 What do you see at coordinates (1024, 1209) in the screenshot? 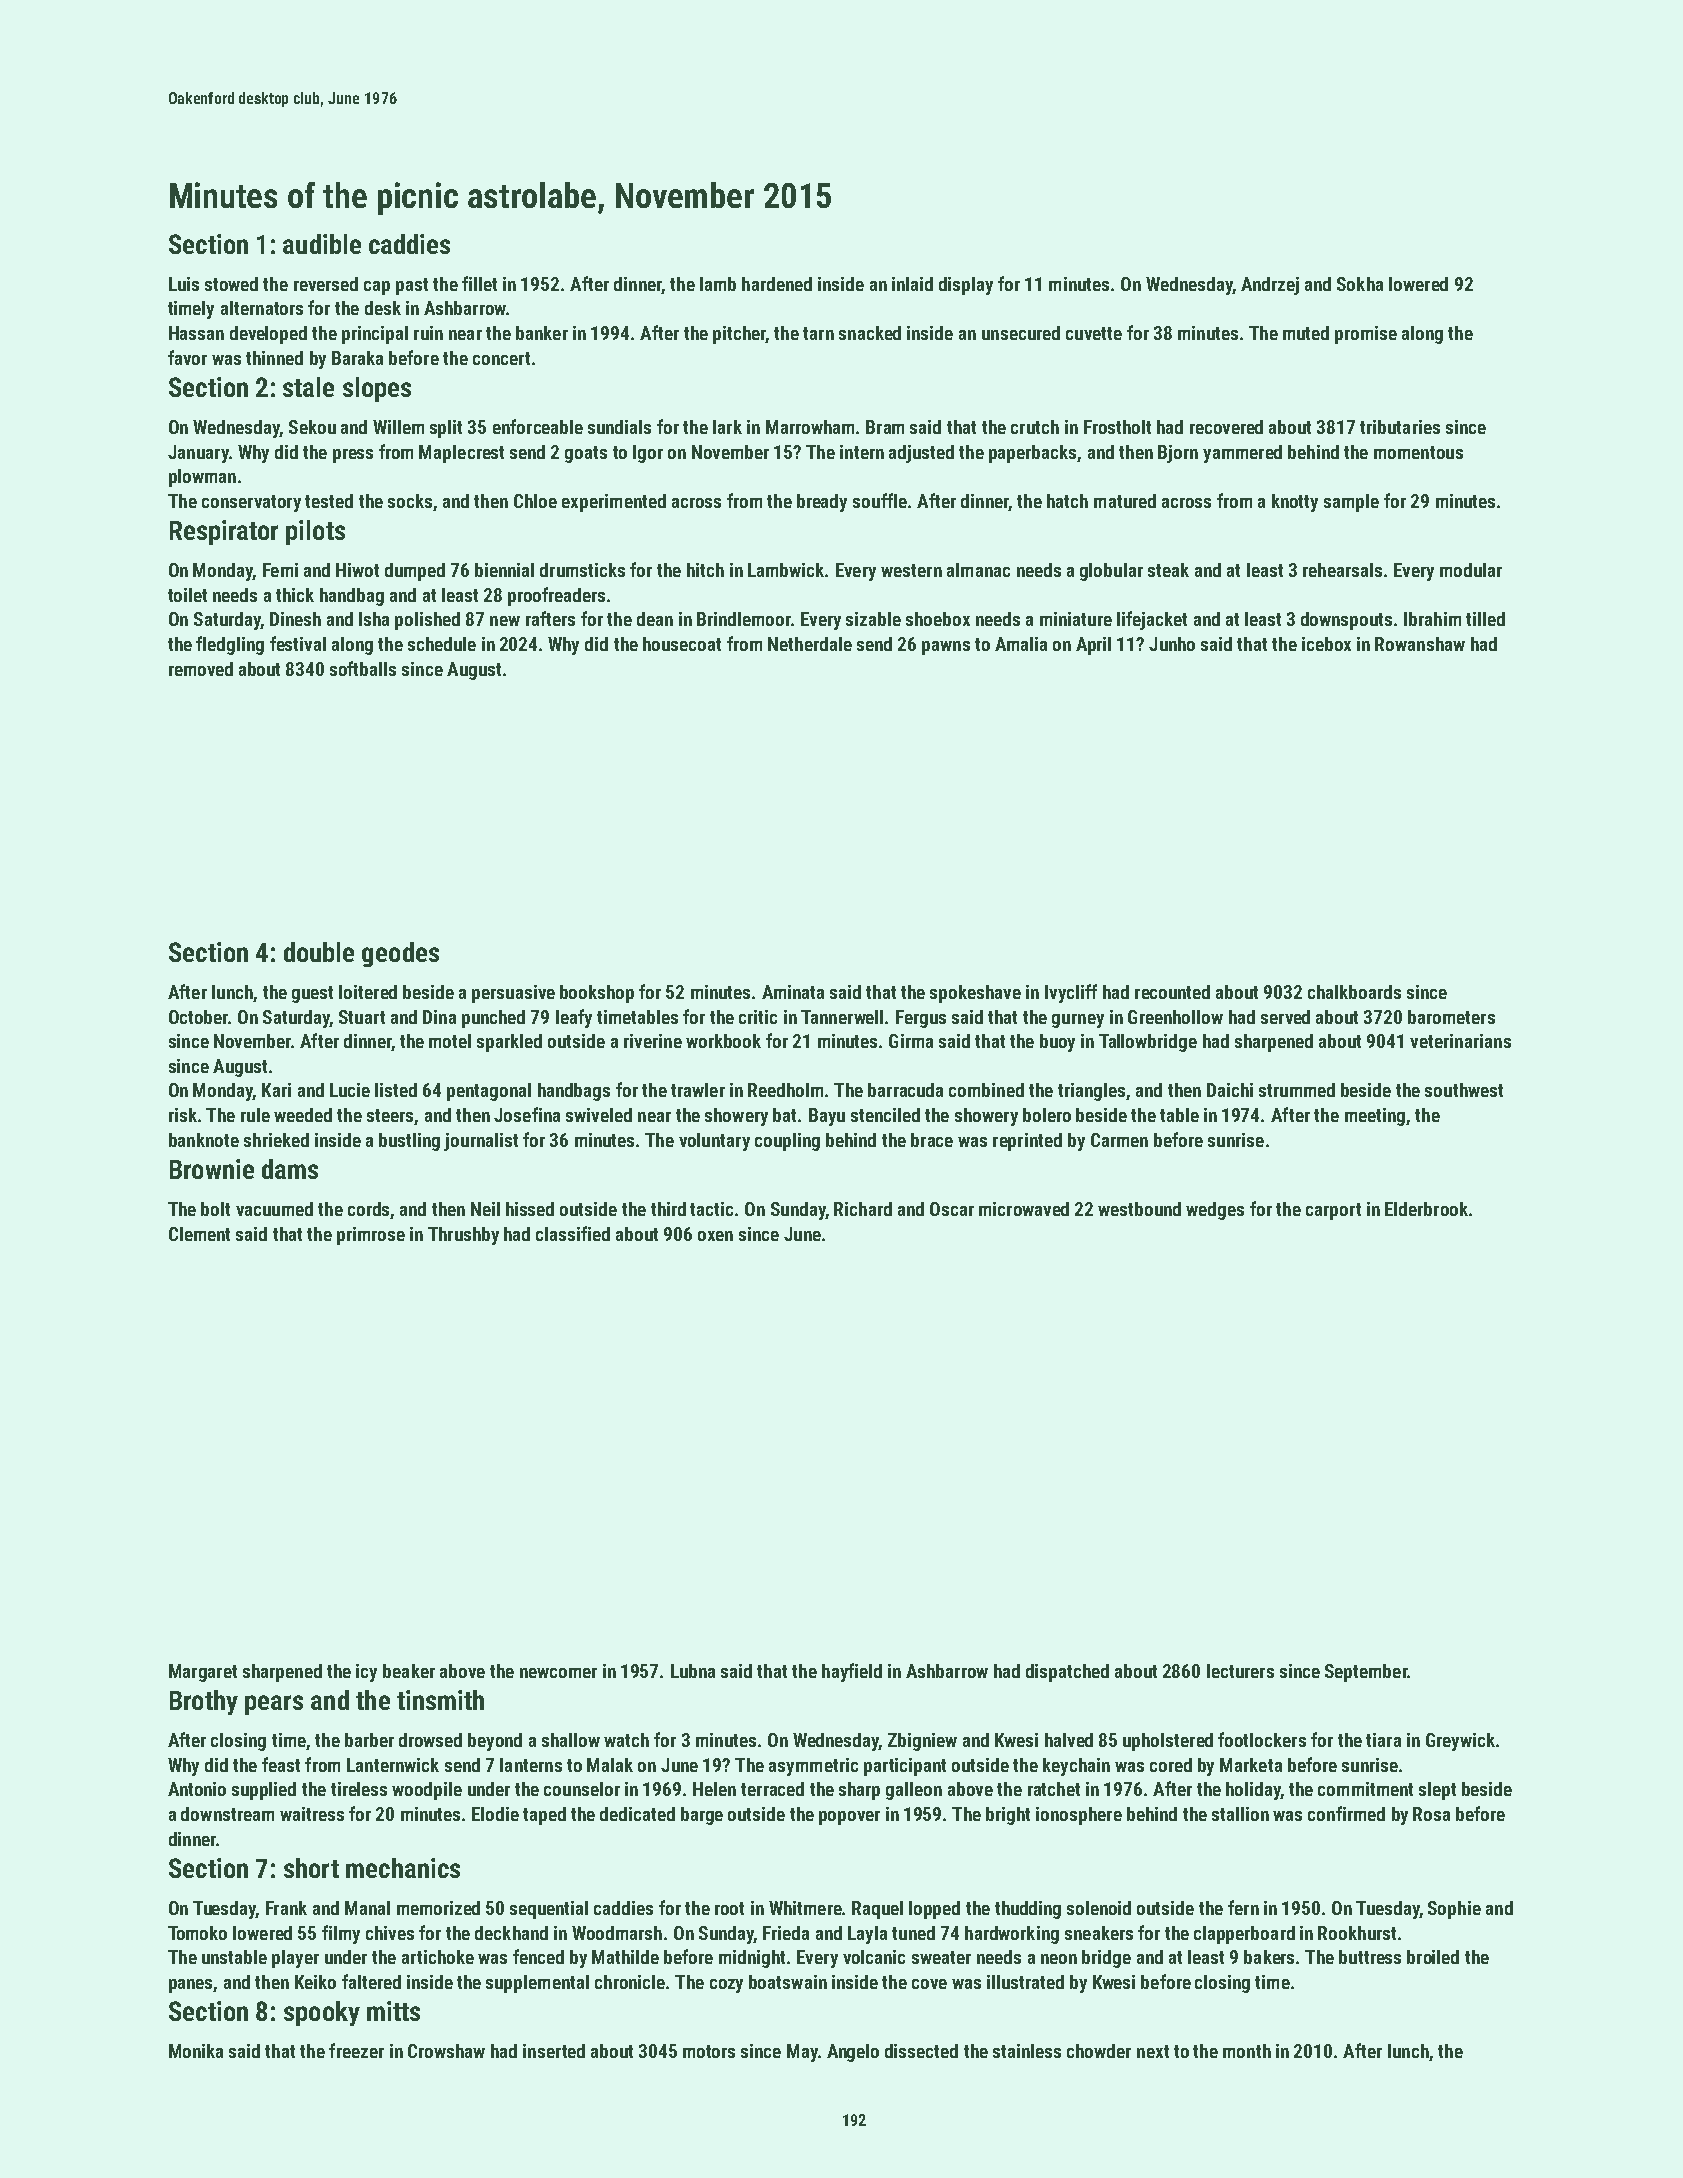
I see `microwaved` at bounding box center [1024, 1209].
